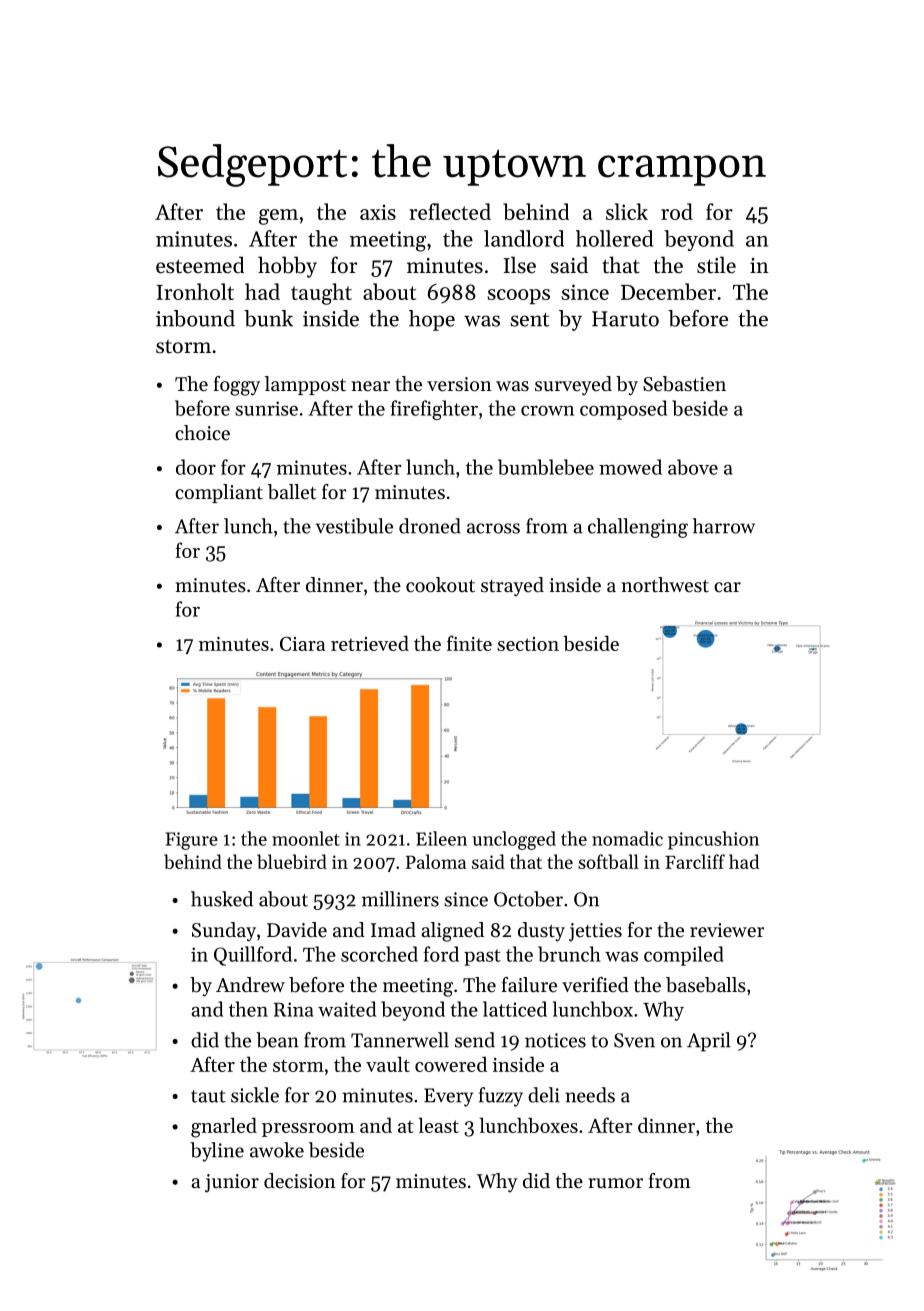  What do you see at coordinates (224, 1127) in the screenshot?
I see `gnarled` at bounding box center [224, 1127].
